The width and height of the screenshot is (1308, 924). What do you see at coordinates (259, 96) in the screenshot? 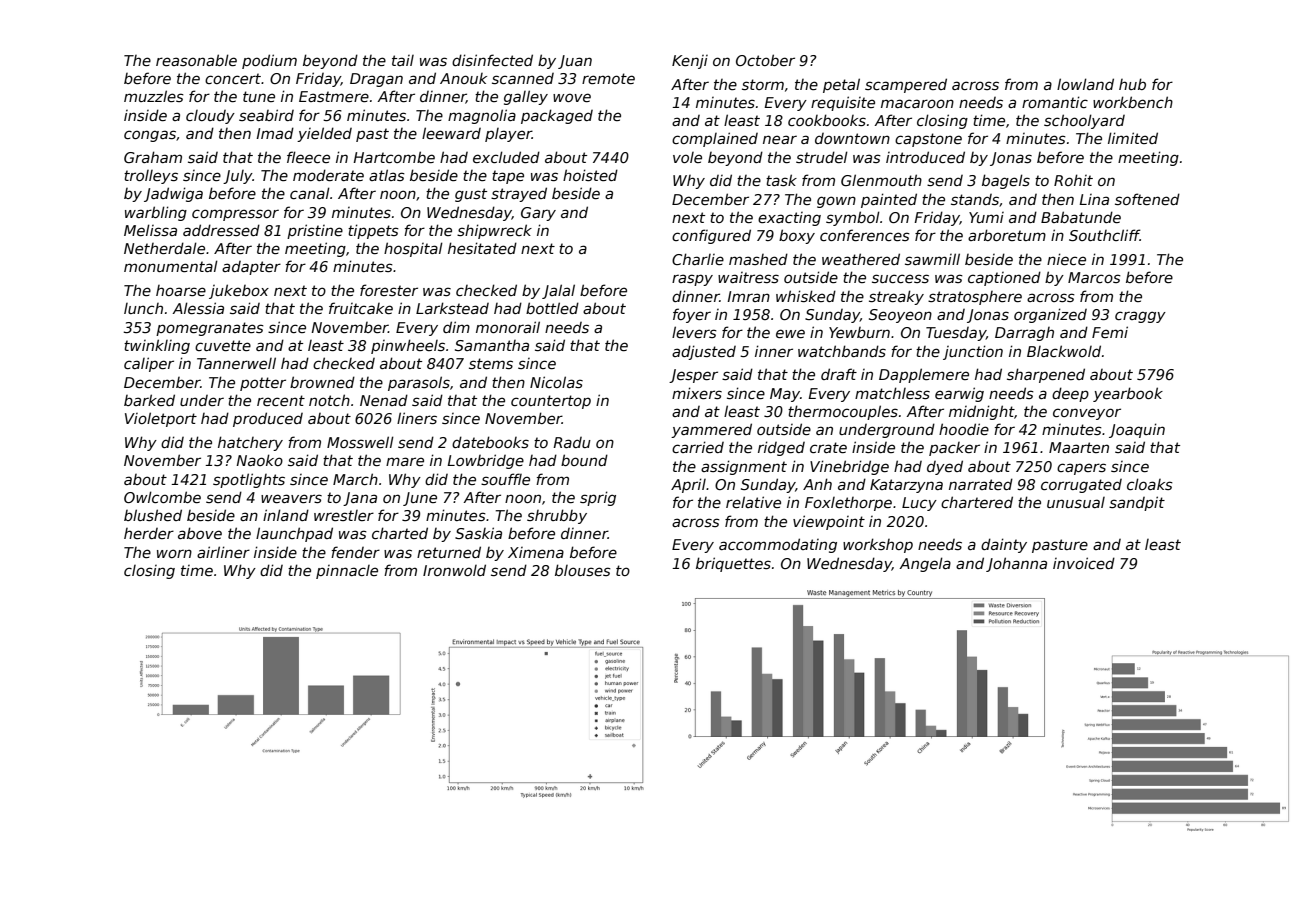
I see `tune` at bounding box center [259, 96].
